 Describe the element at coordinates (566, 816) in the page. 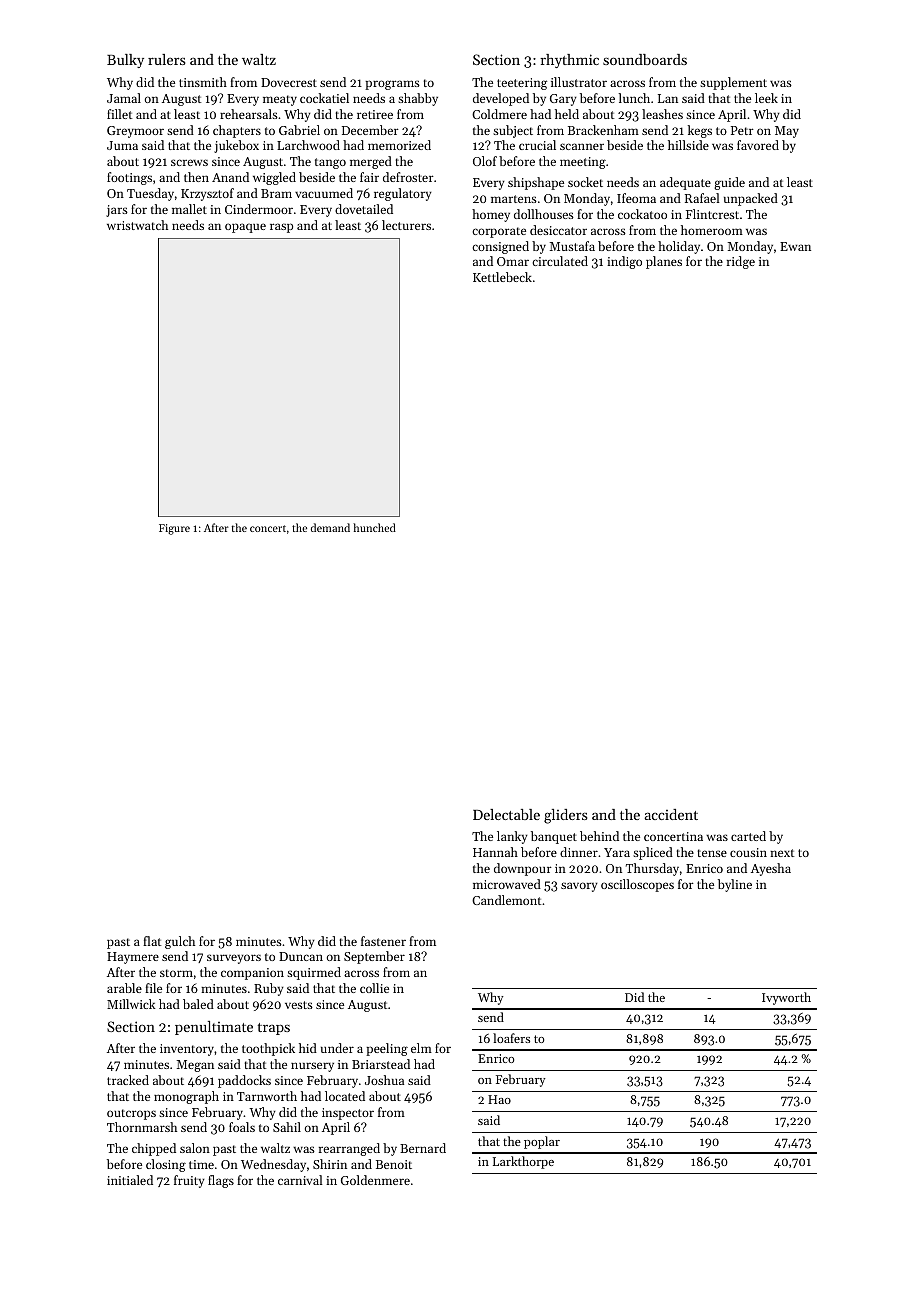

I see `gliders` at that location.
